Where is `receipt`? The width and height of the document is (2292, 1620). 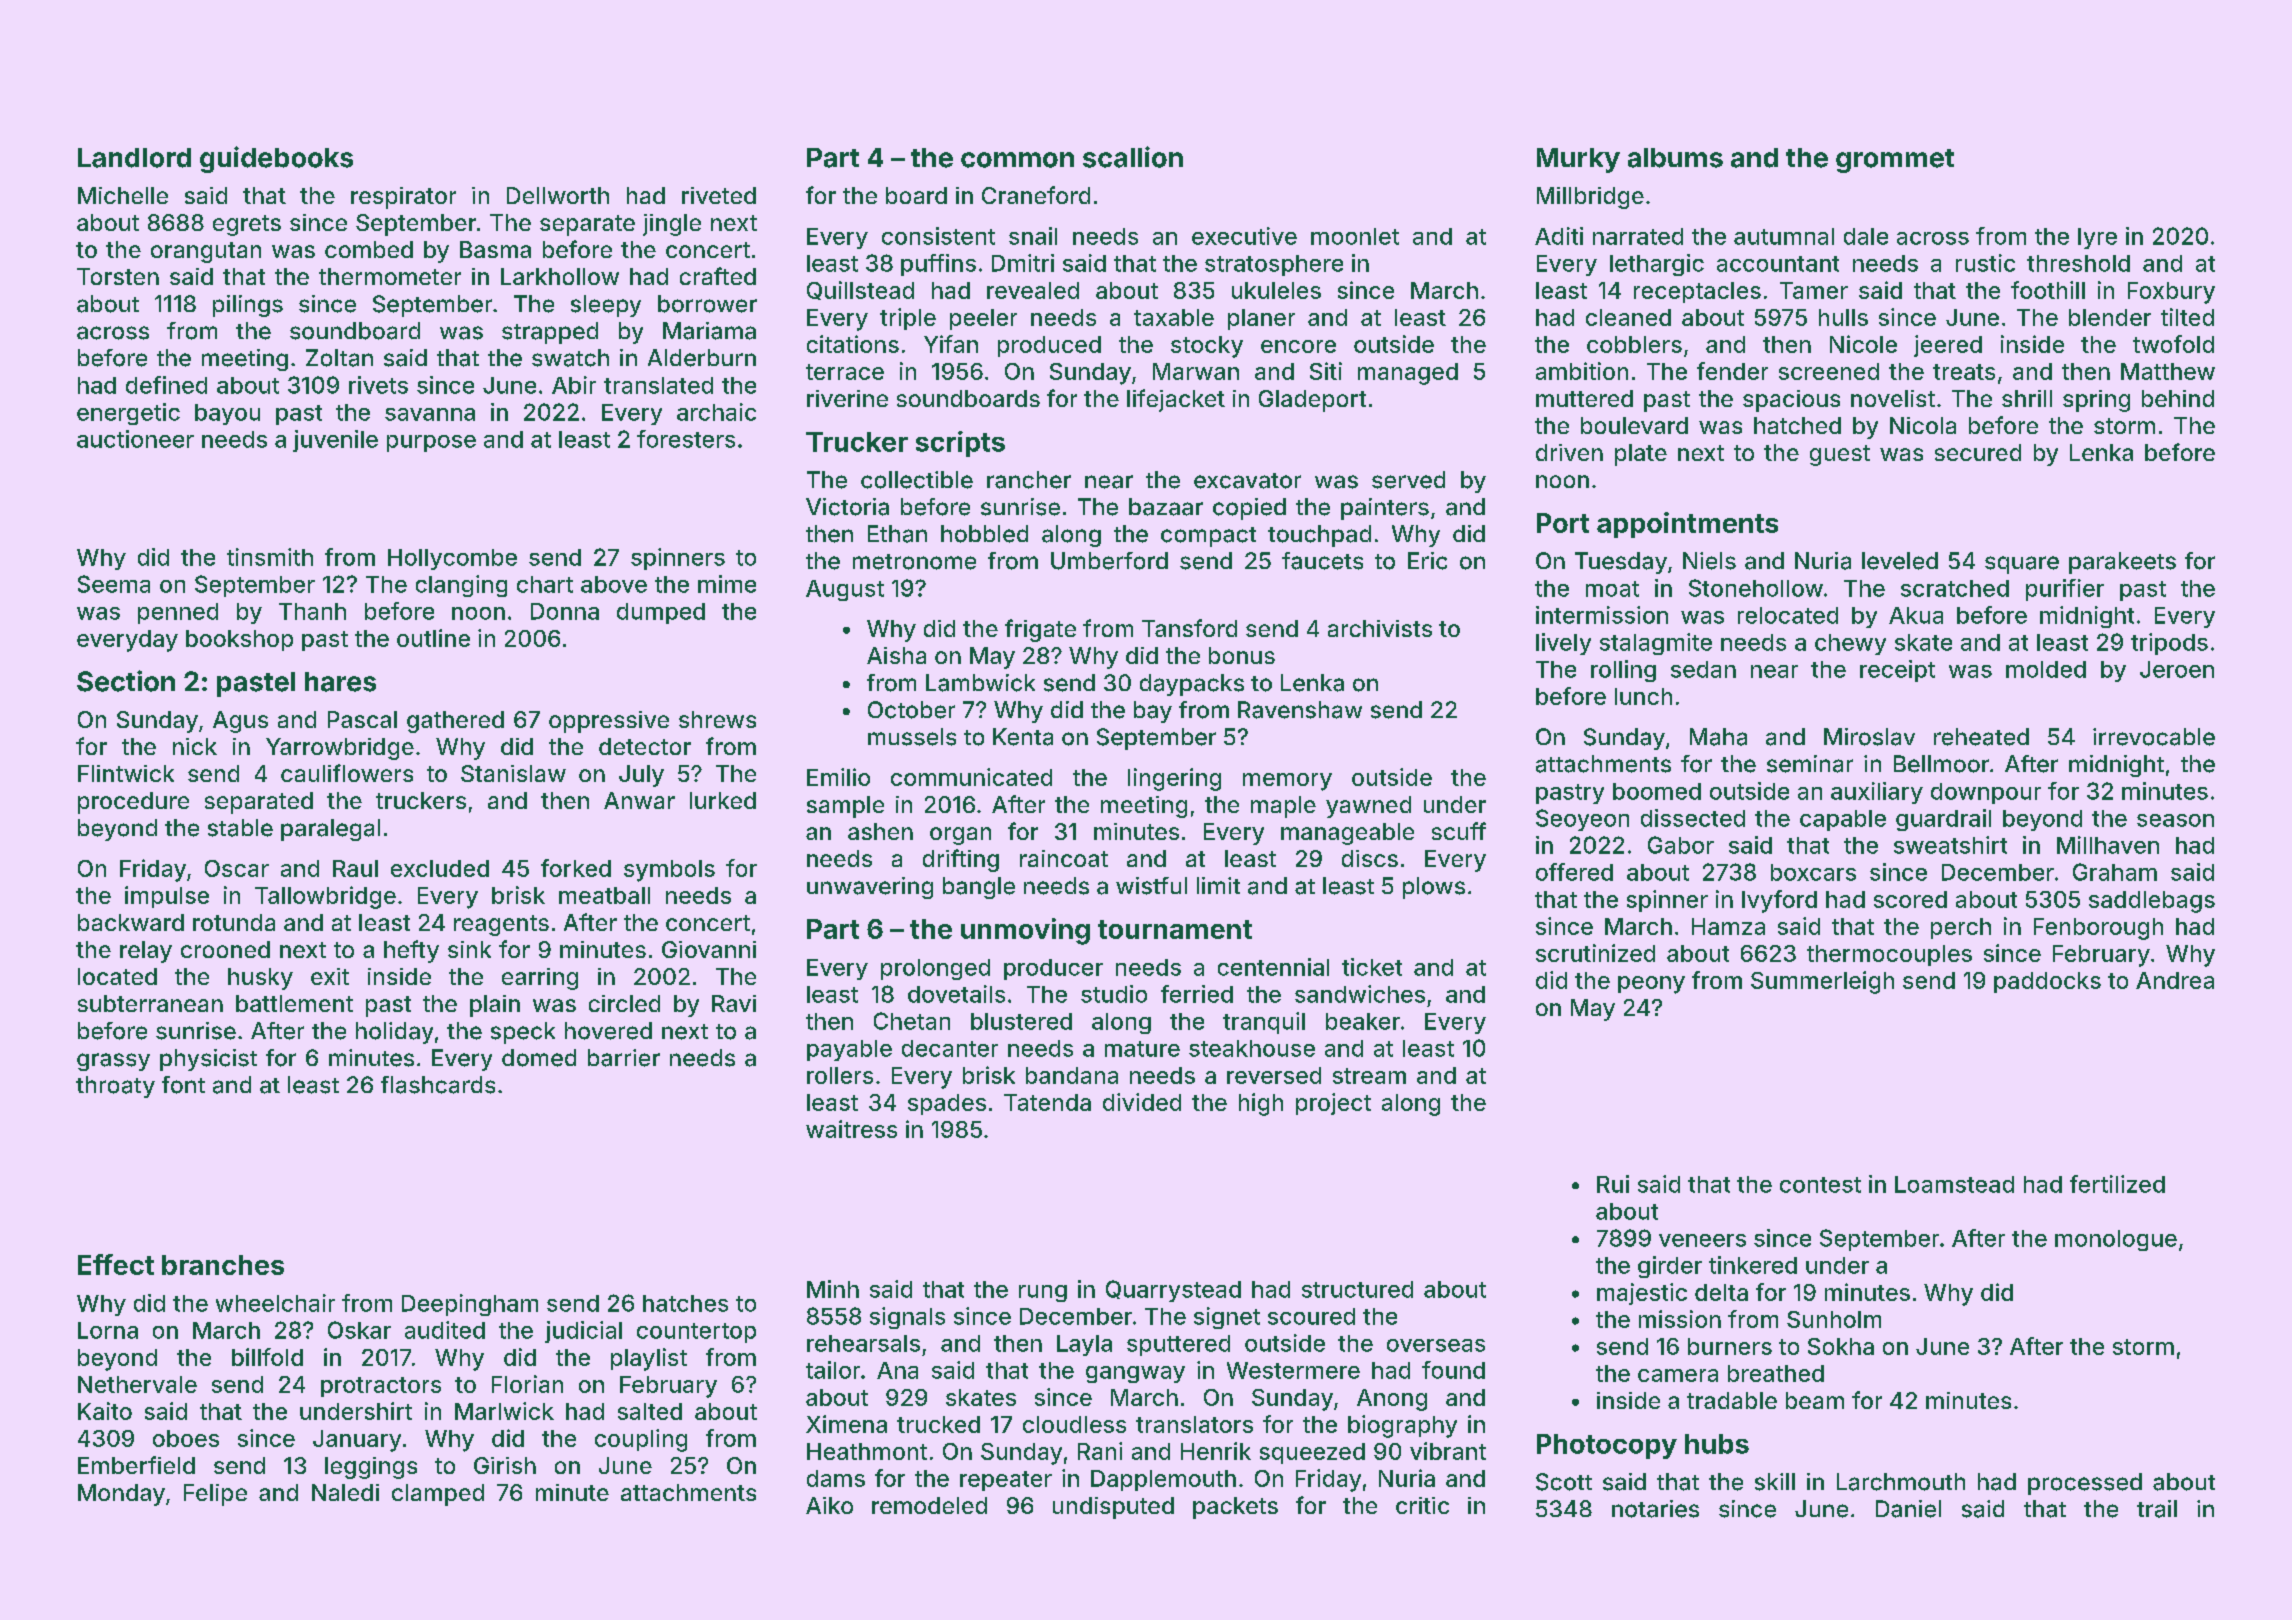
receipt is located at coordinates (1897, 671).
